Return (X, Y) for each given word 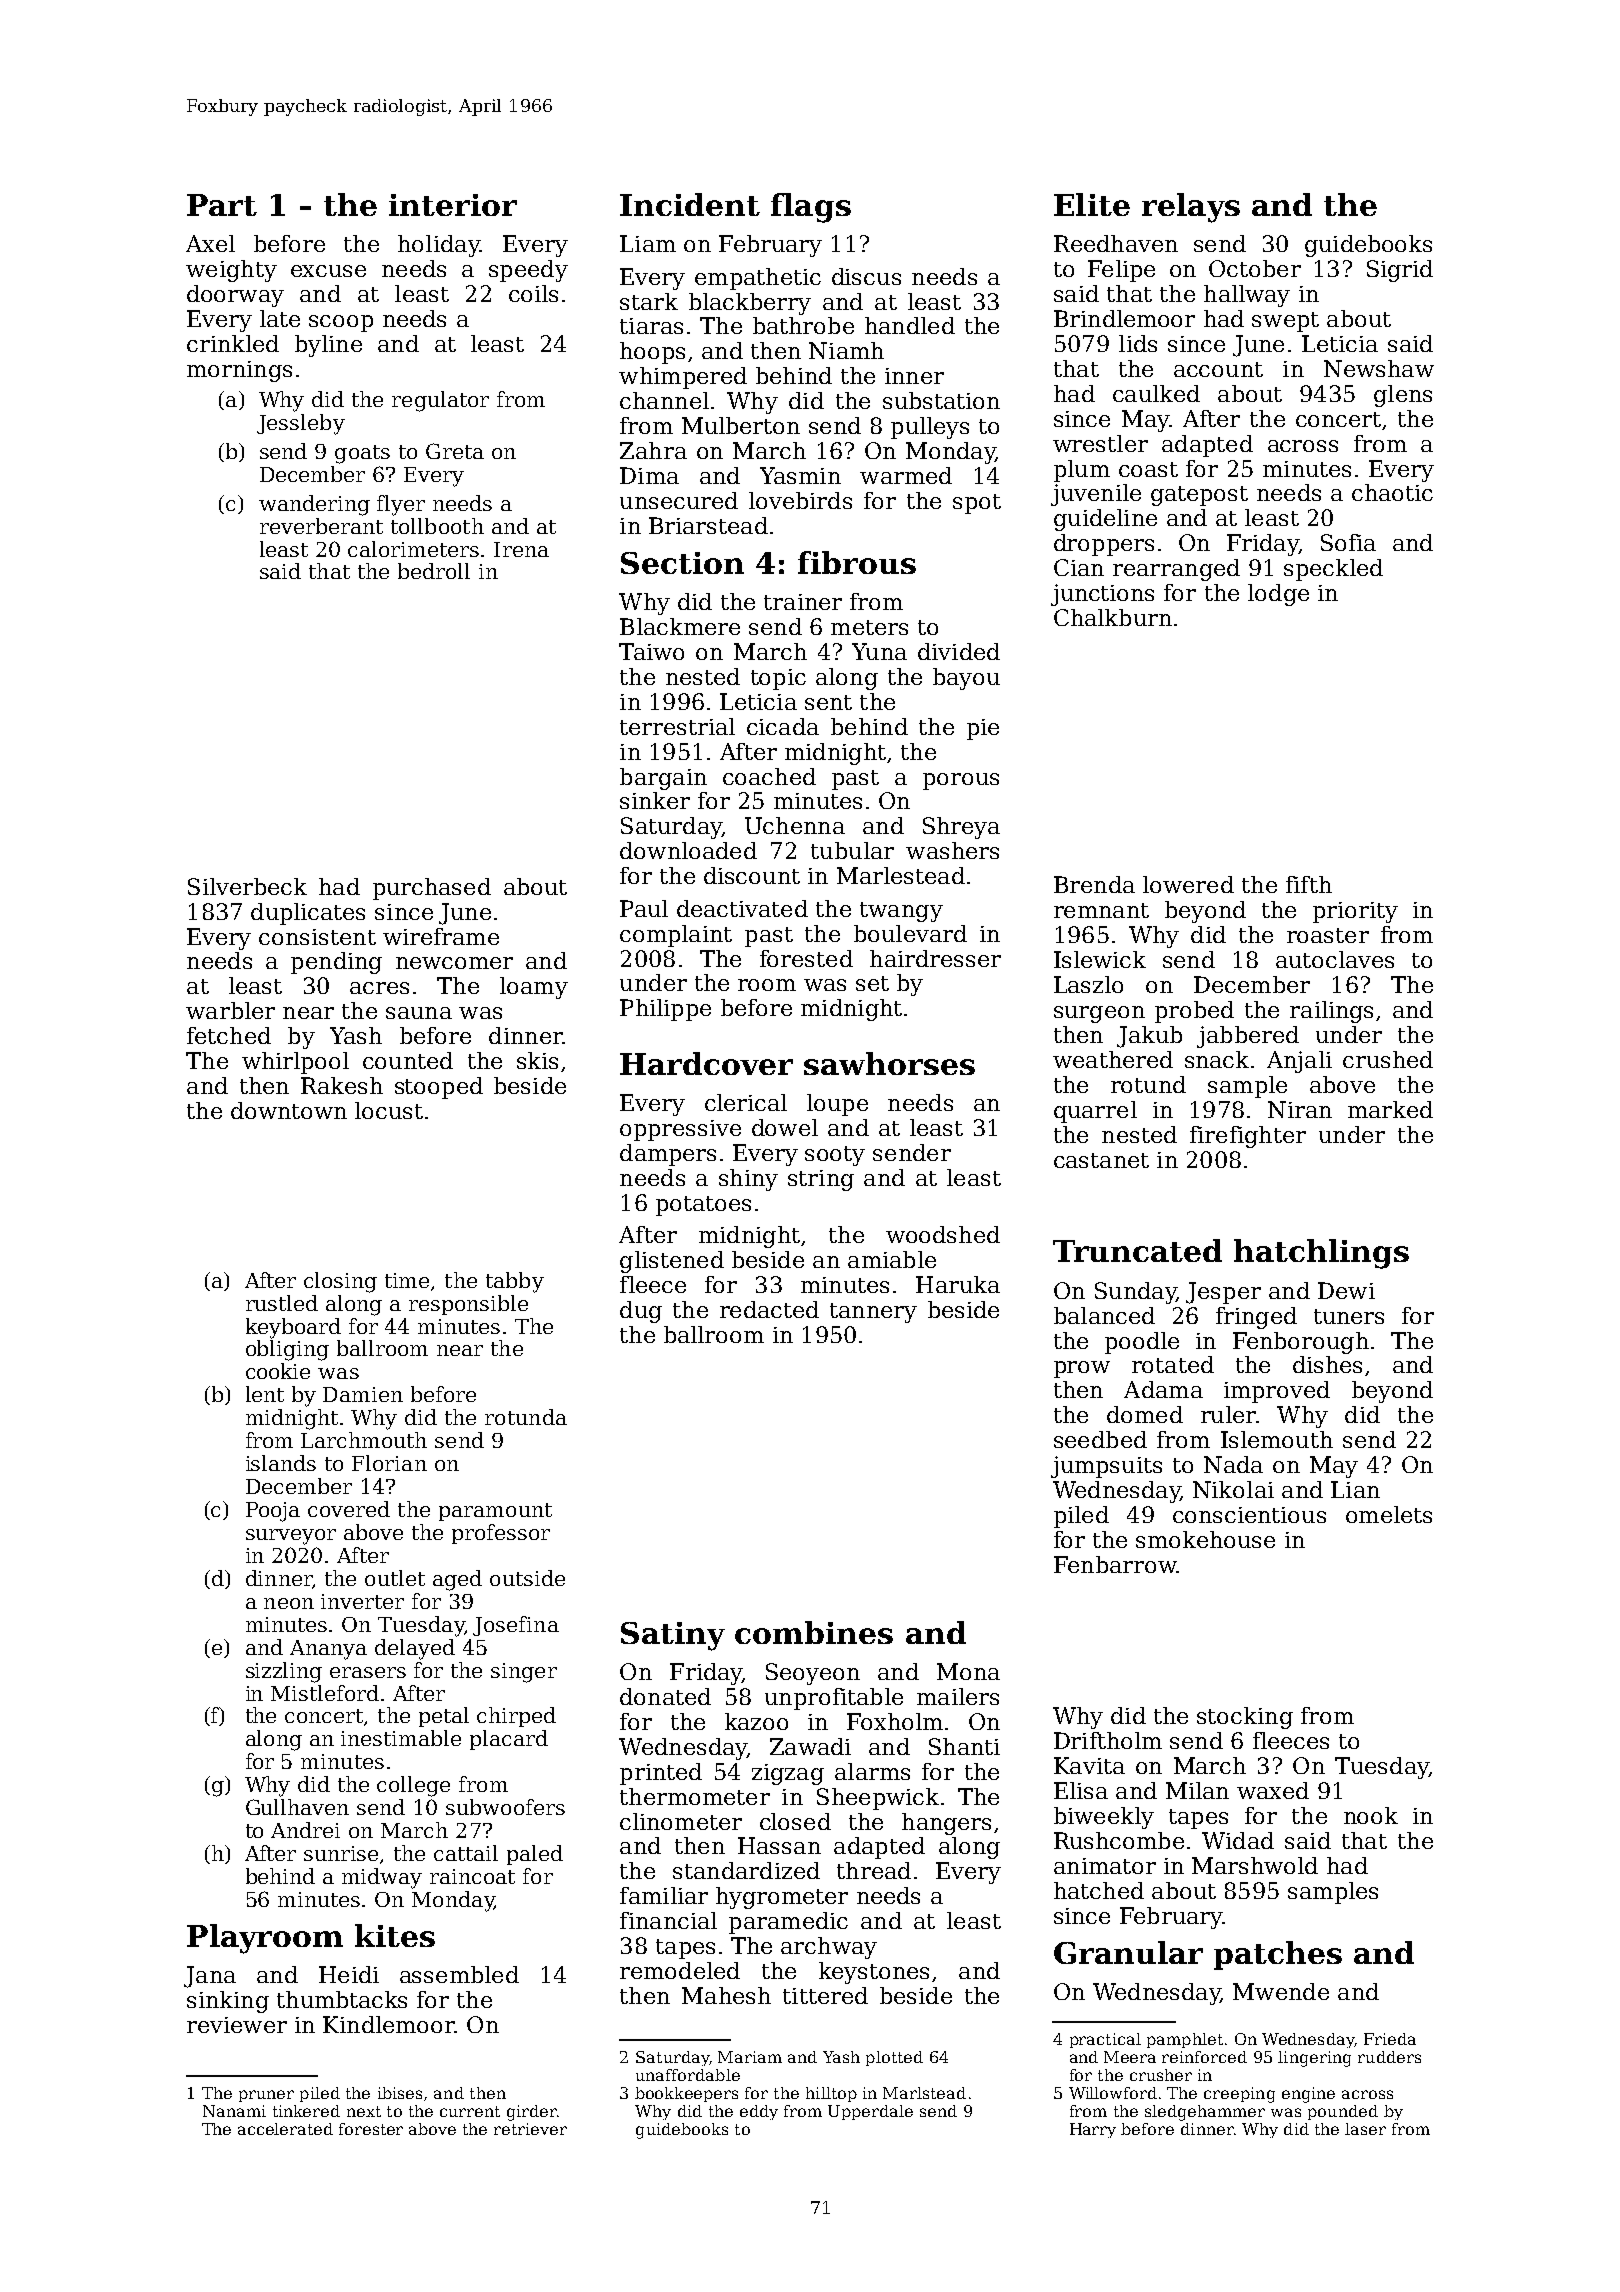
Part (222, 205)
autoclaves (1335, 959)
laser (1365, 2129)
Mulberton (741, 425)
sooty (835, 1156)
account (1218, 369)
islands (281, 1463)
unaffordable (688, 2075)
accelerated (285, 2129)
